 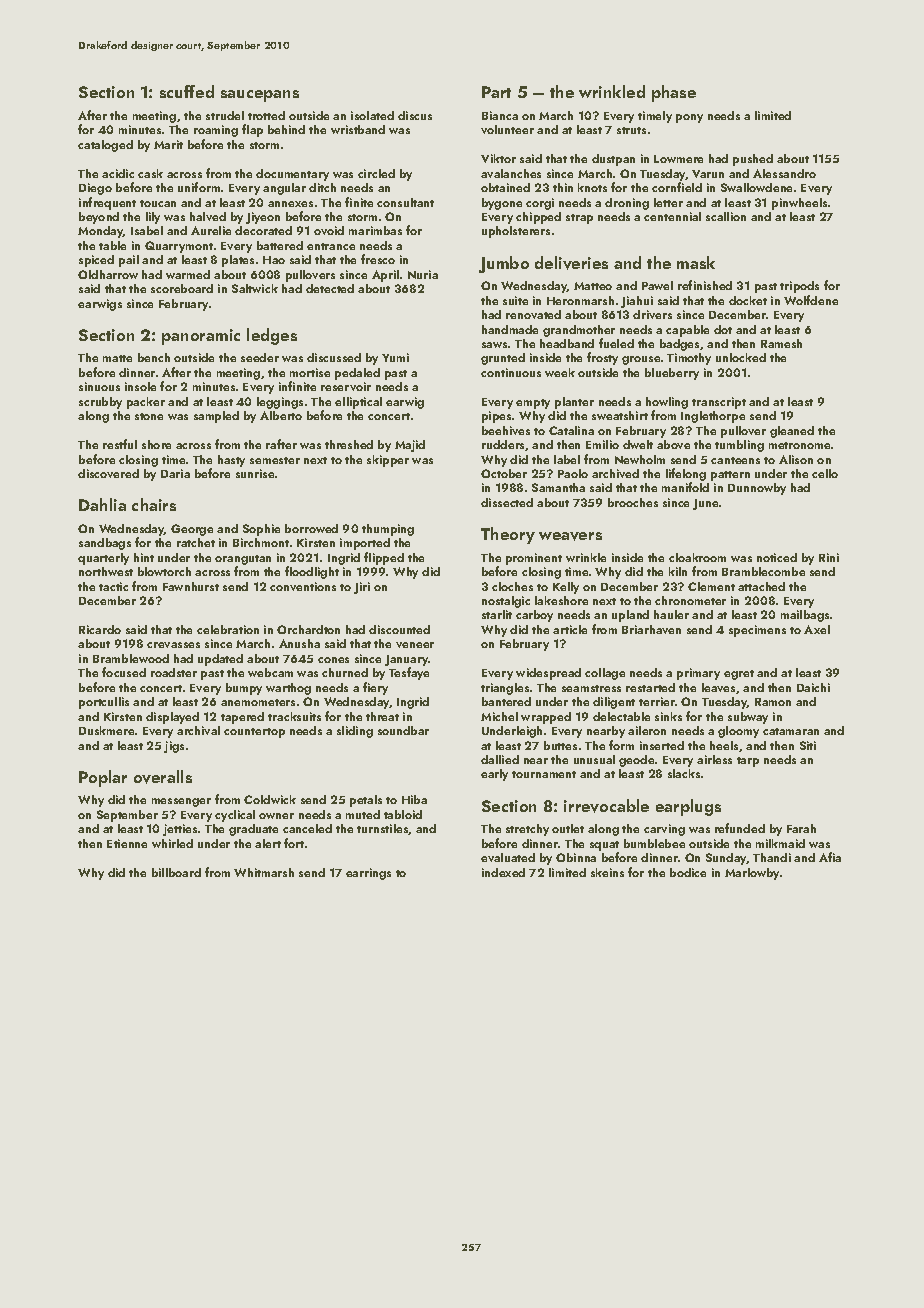 I want to click on billboard, so click(x=176, y=872).
